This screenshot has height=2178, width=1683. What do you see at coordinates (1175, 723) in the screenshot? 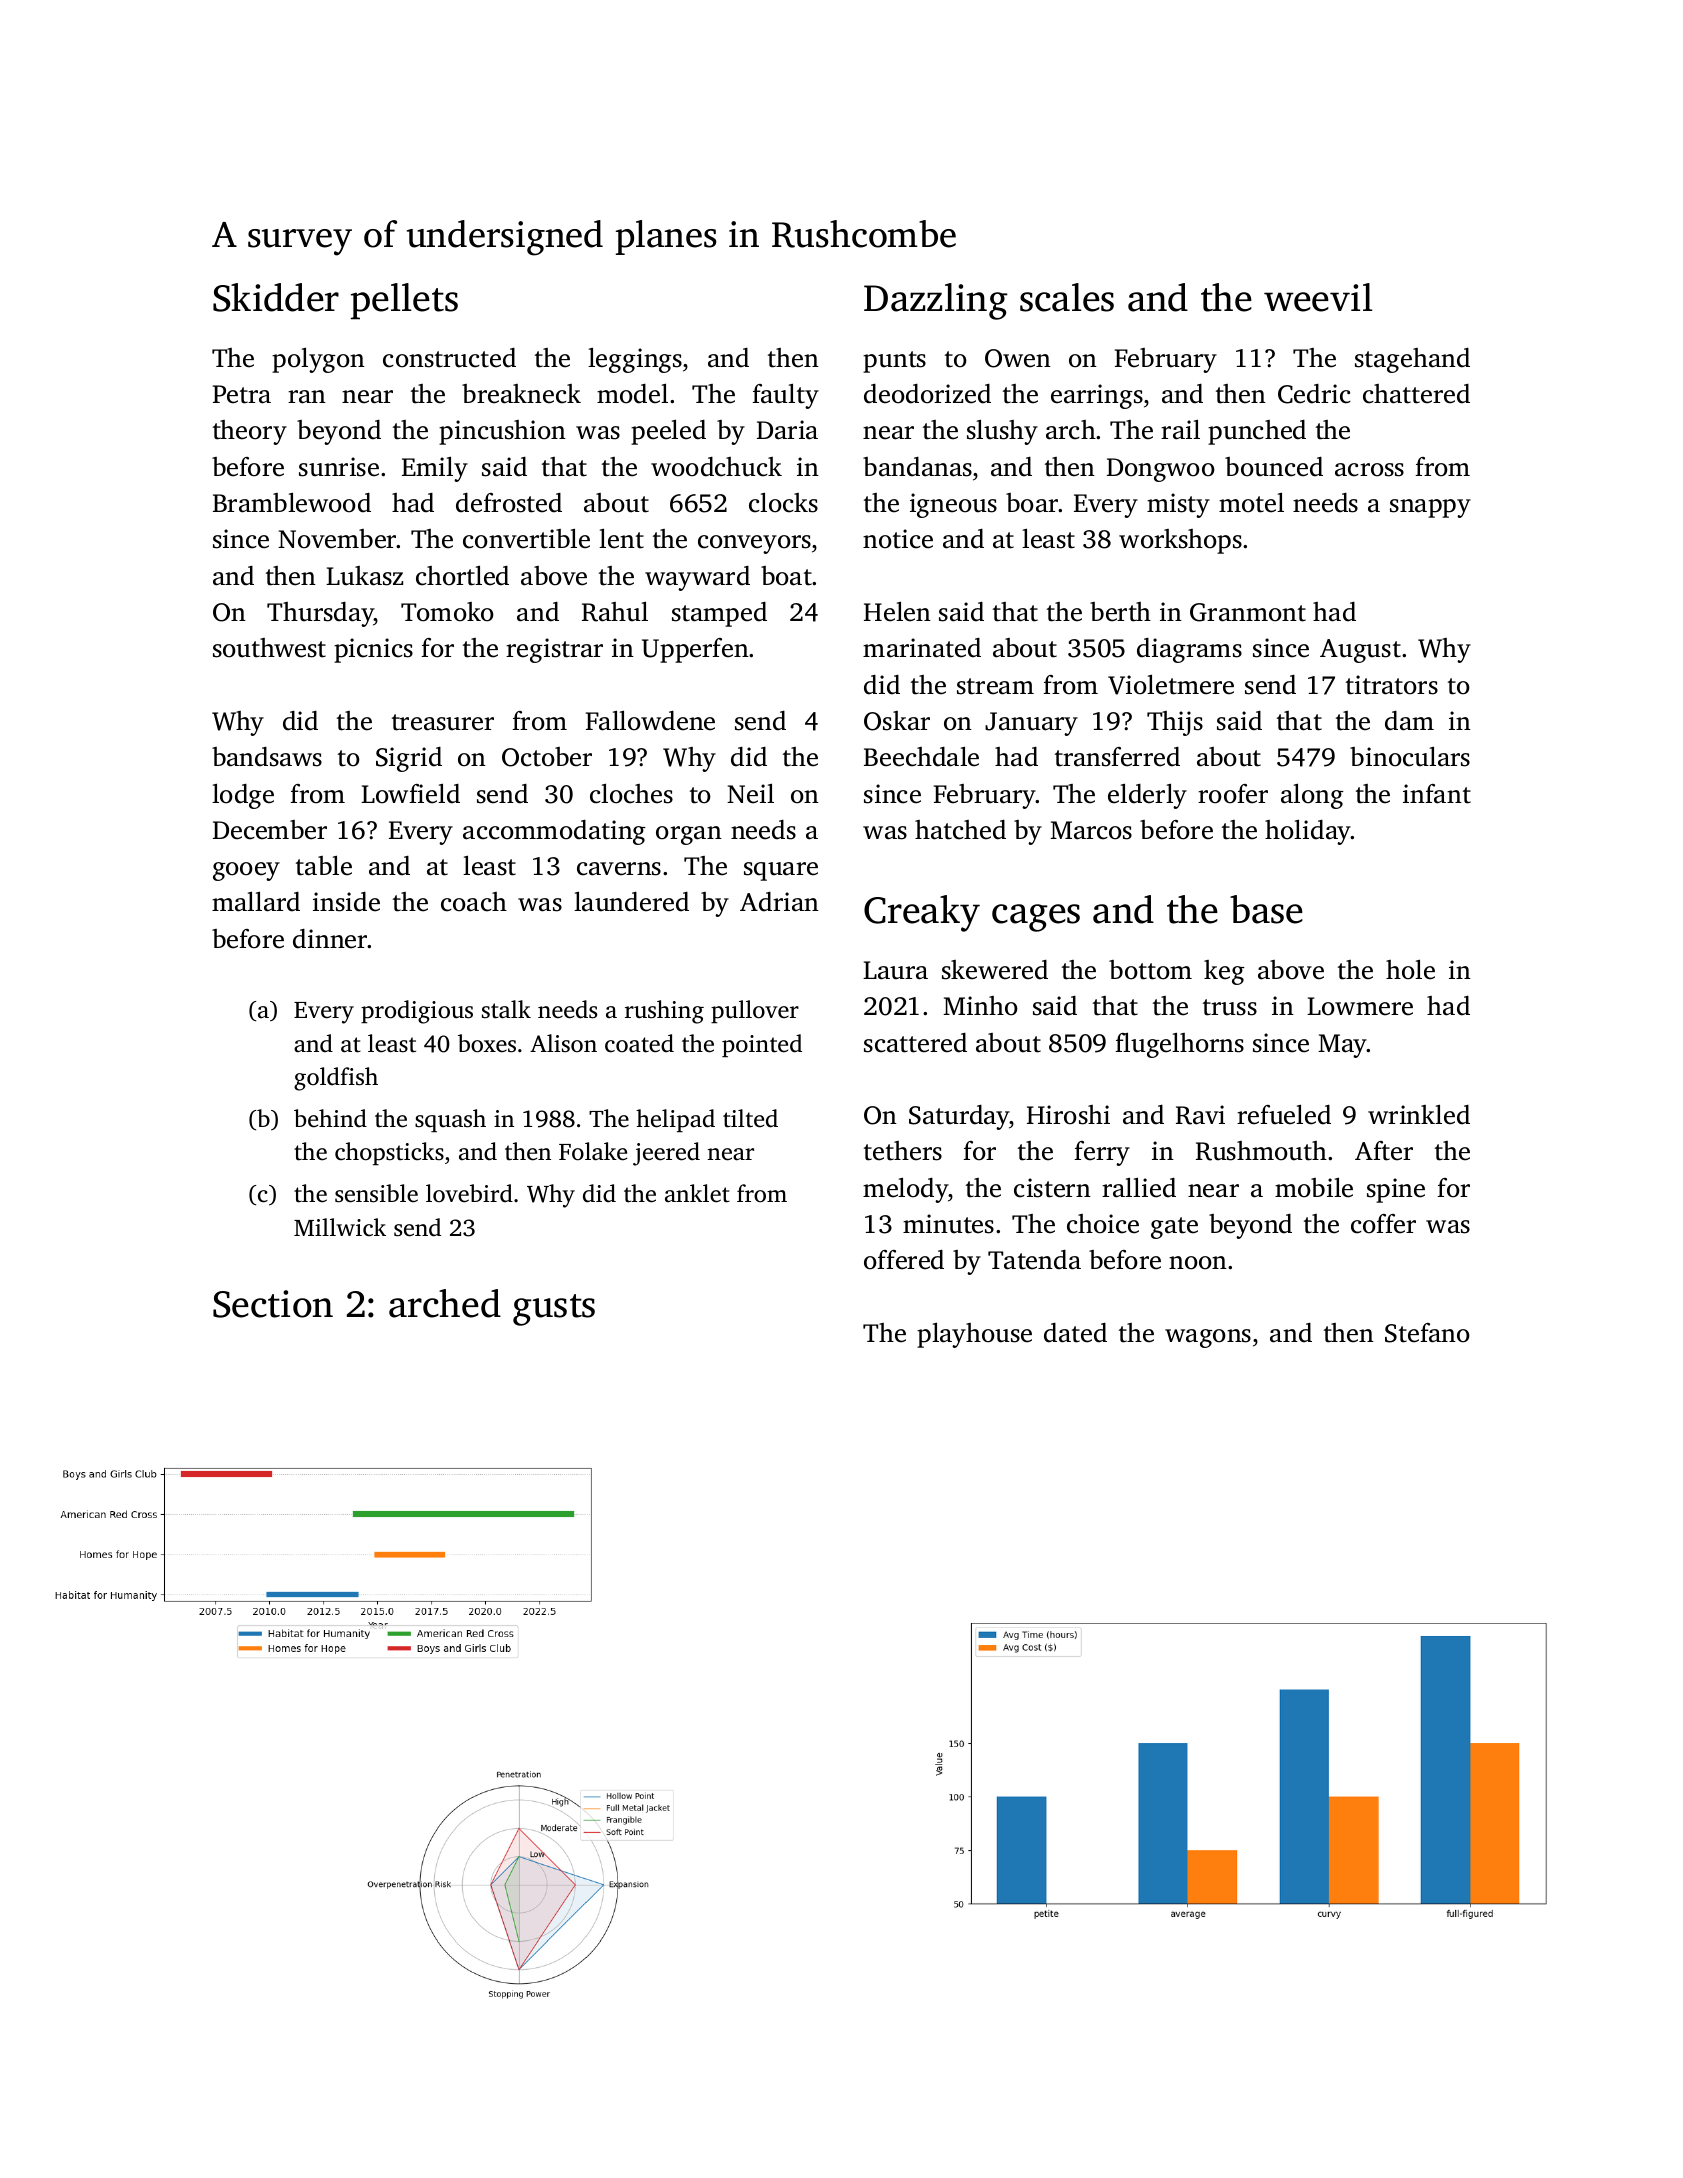
I see `Thijs` at bounding box center [1175, 723].
